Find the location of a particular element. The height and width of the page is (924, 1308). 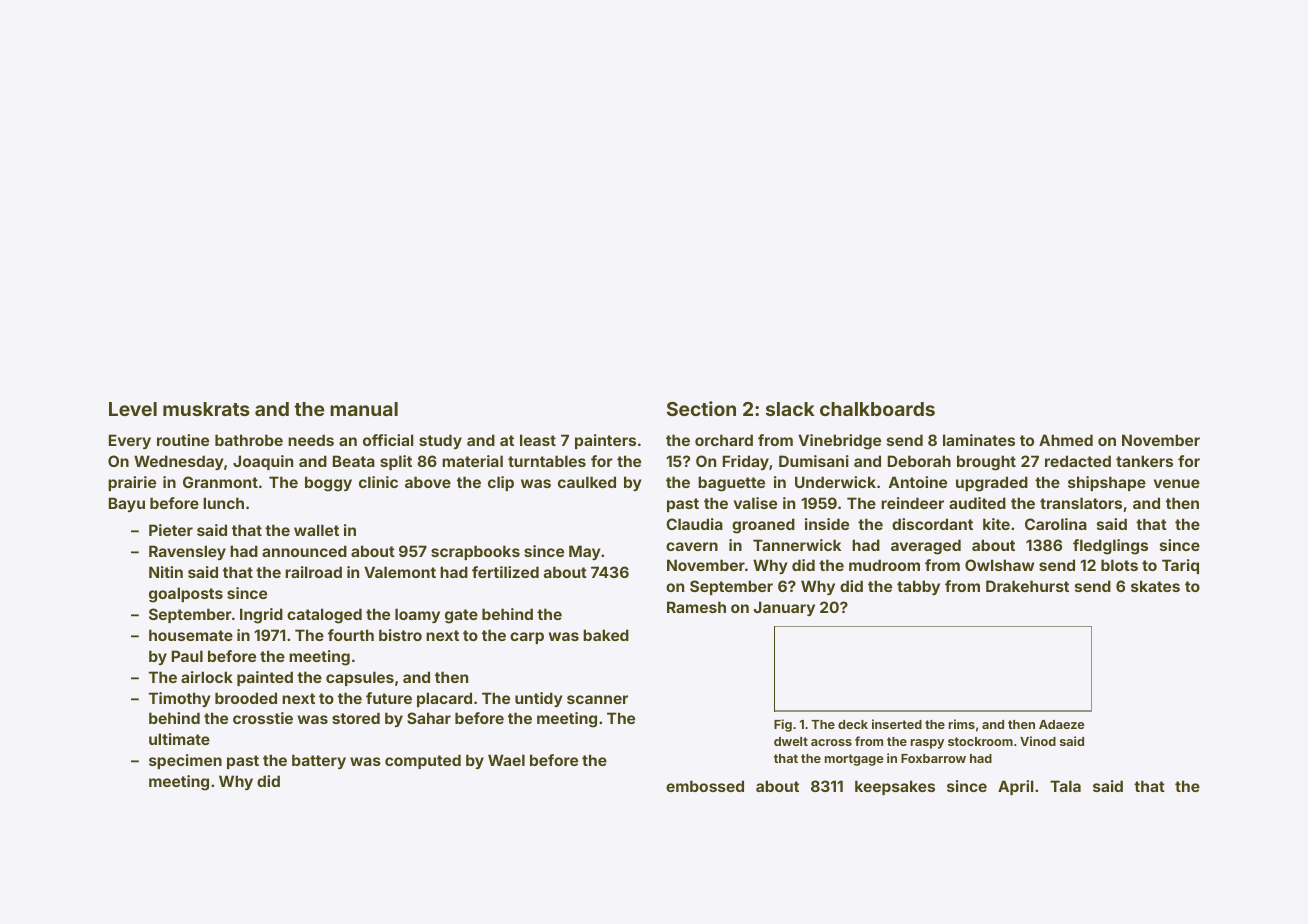

Dumisani is located at coordinates (814, 461).
